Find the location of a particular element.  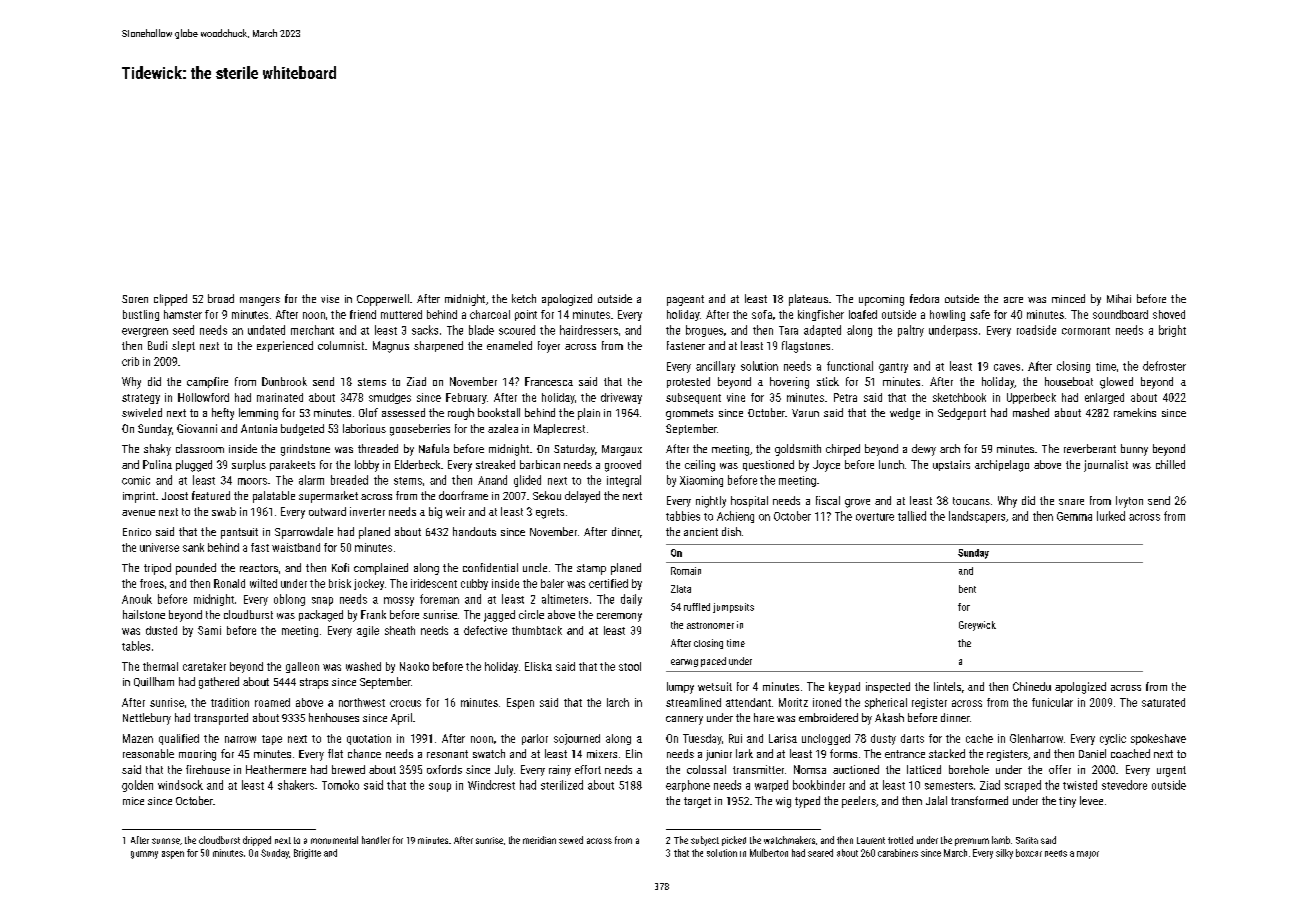

dewy is located at coordinates (924, 450).
